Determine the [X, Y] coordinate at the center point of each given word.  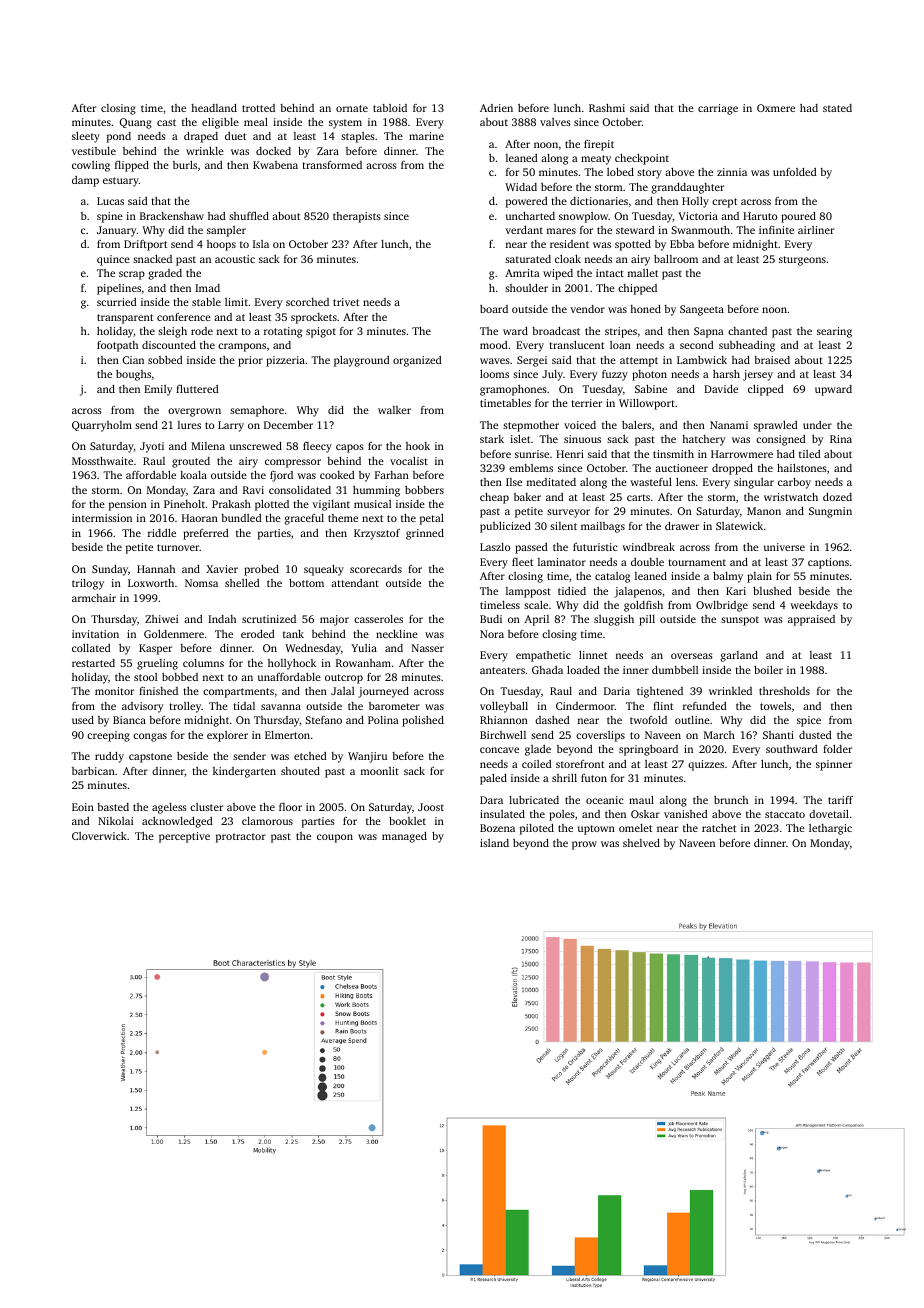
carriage [718, 109]
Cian [133, 360]
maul [641, 800]
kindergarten [244, 772]
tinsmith [673, 454]
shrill [564, 778]
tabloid [390, 108]
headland [214, 108]
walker [394, 410]
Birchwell [503, 735]
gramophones [513, 390]
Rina [841, 439]
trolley [185, 707]
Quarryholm [102, 426]
